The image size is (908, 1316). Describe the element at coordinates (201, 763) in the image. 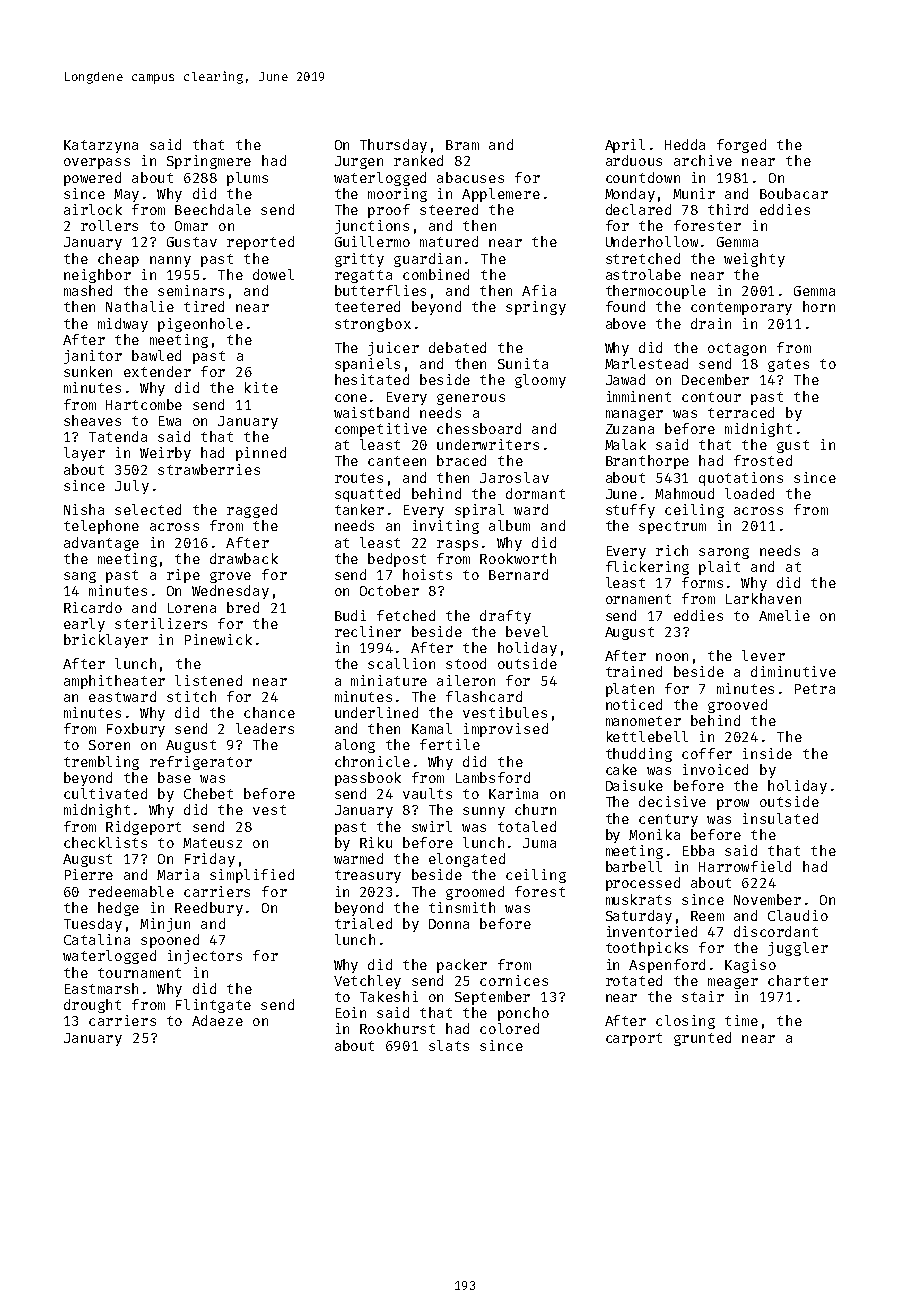

I see `refrigerator` at that location.
